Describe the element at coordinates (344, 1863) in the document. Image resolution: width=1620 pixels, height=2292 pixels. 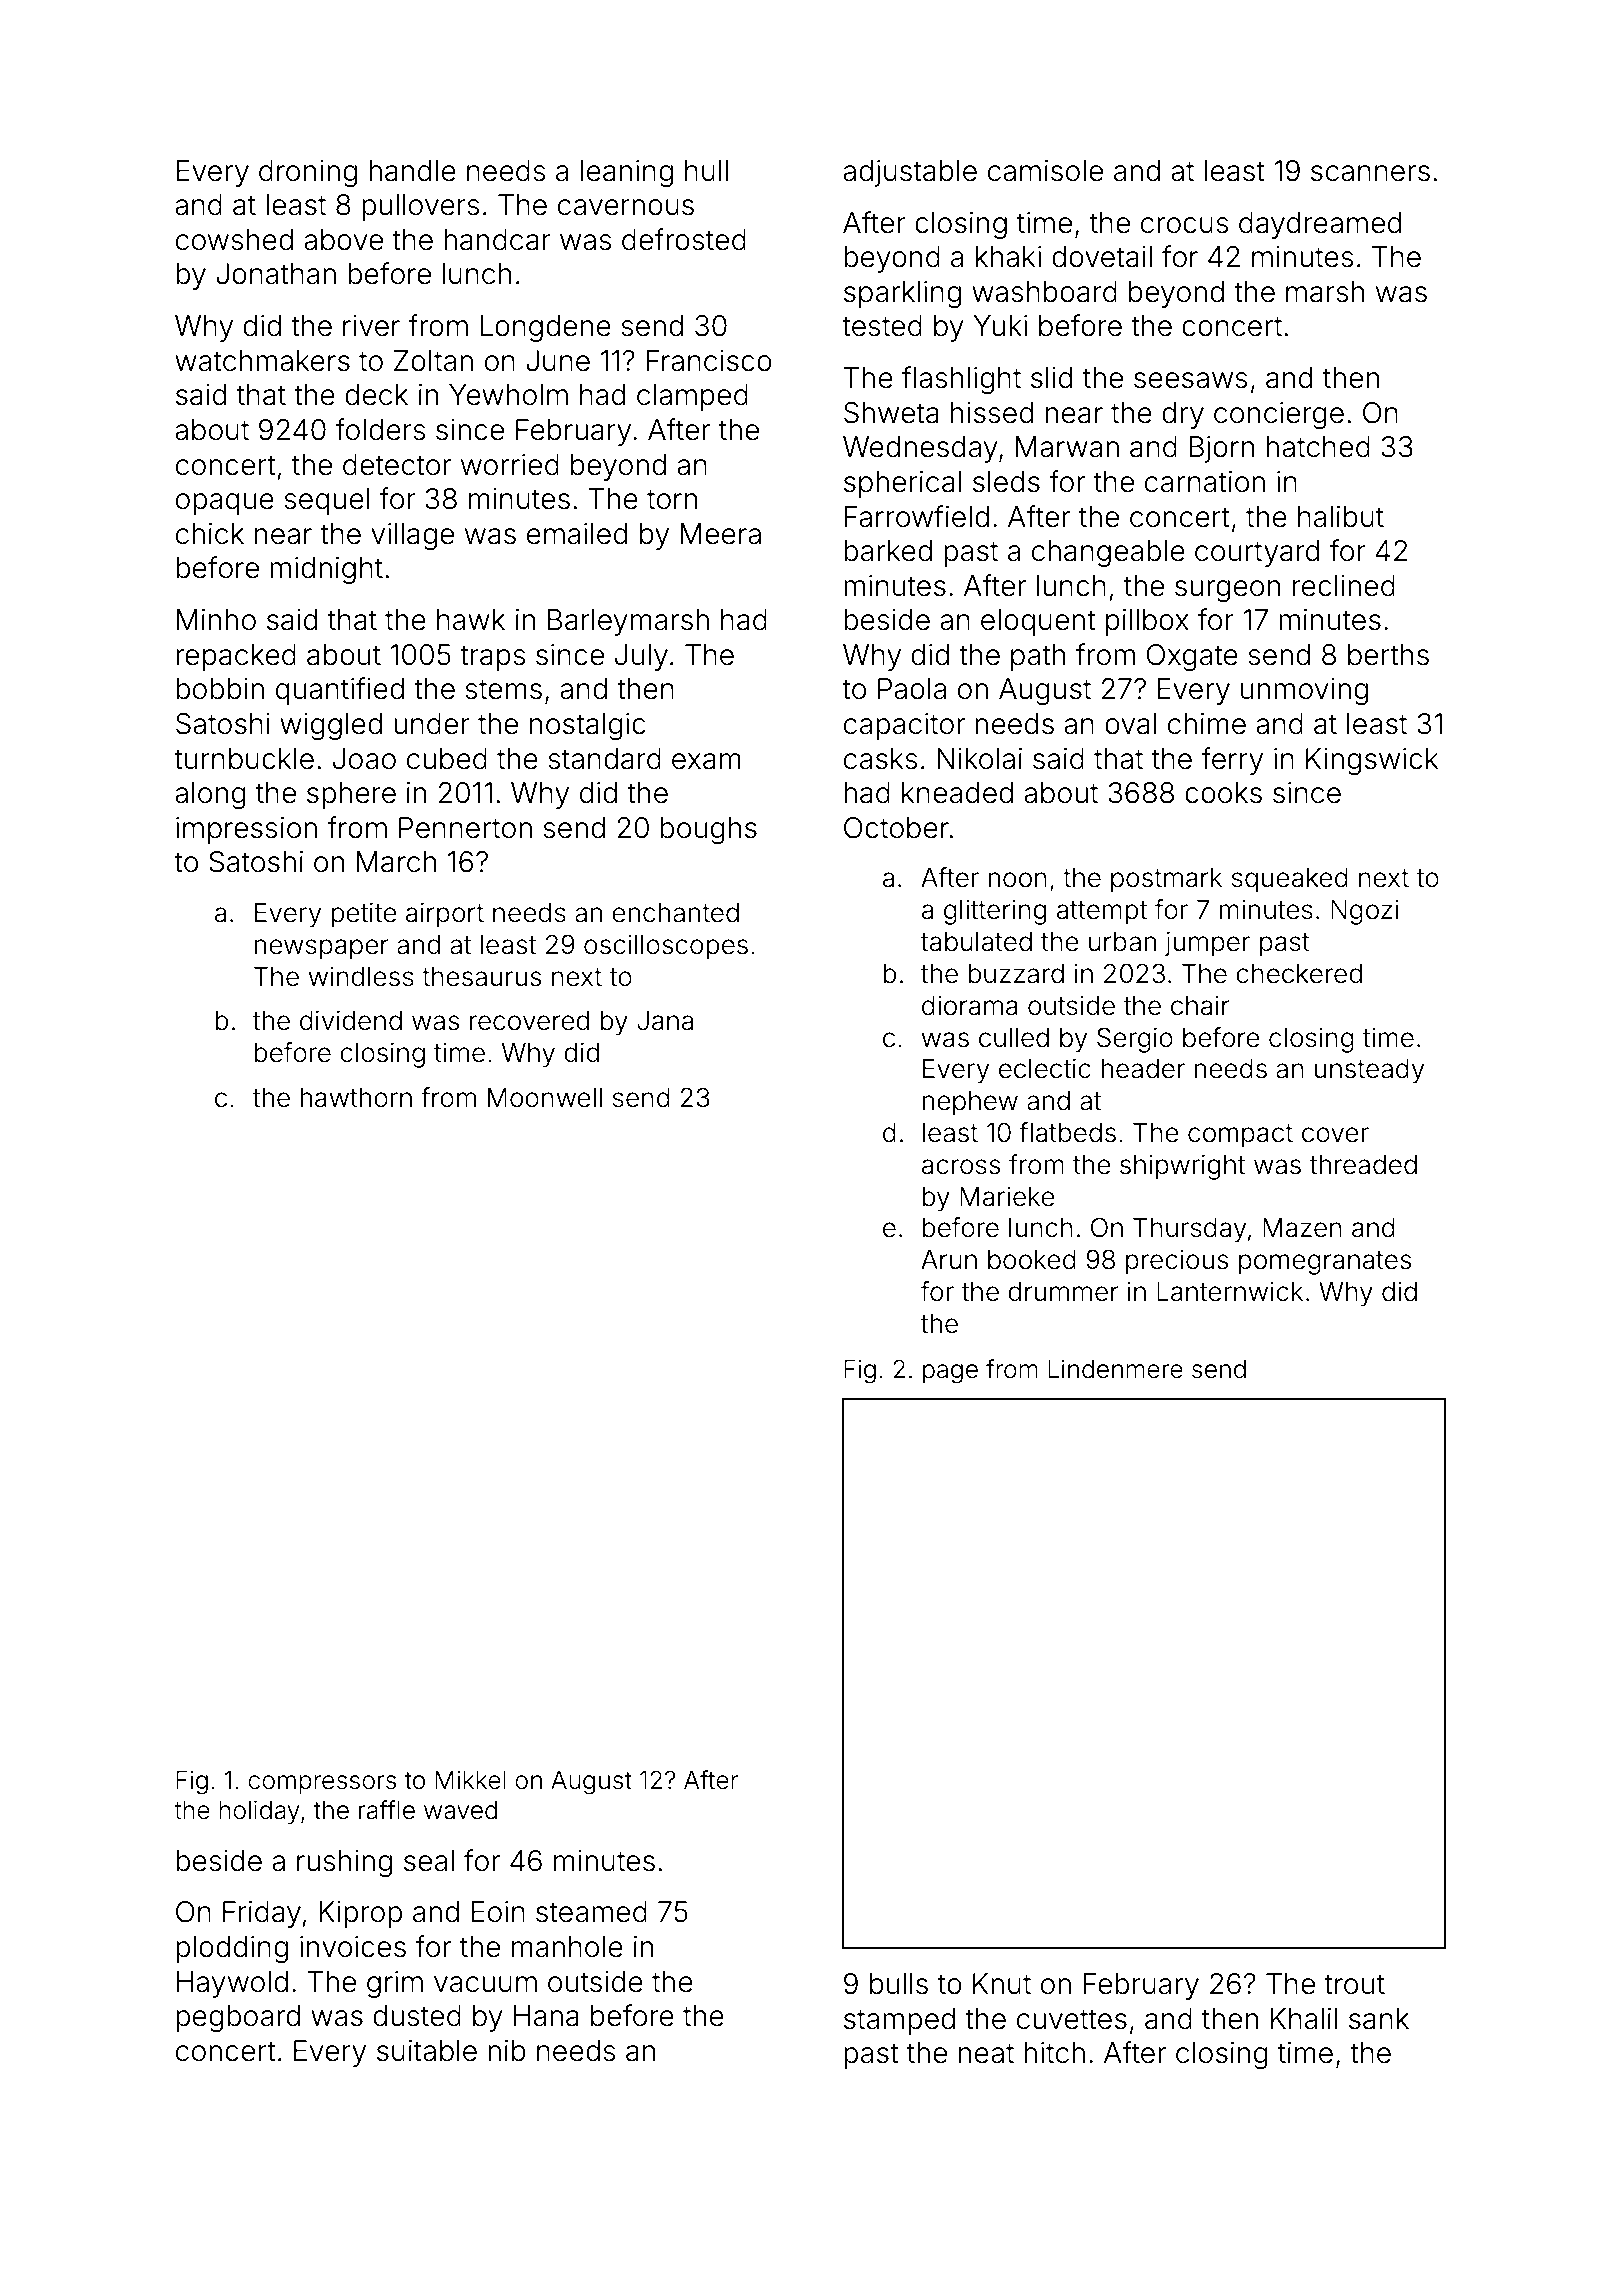
I see `rushing` at that location.
